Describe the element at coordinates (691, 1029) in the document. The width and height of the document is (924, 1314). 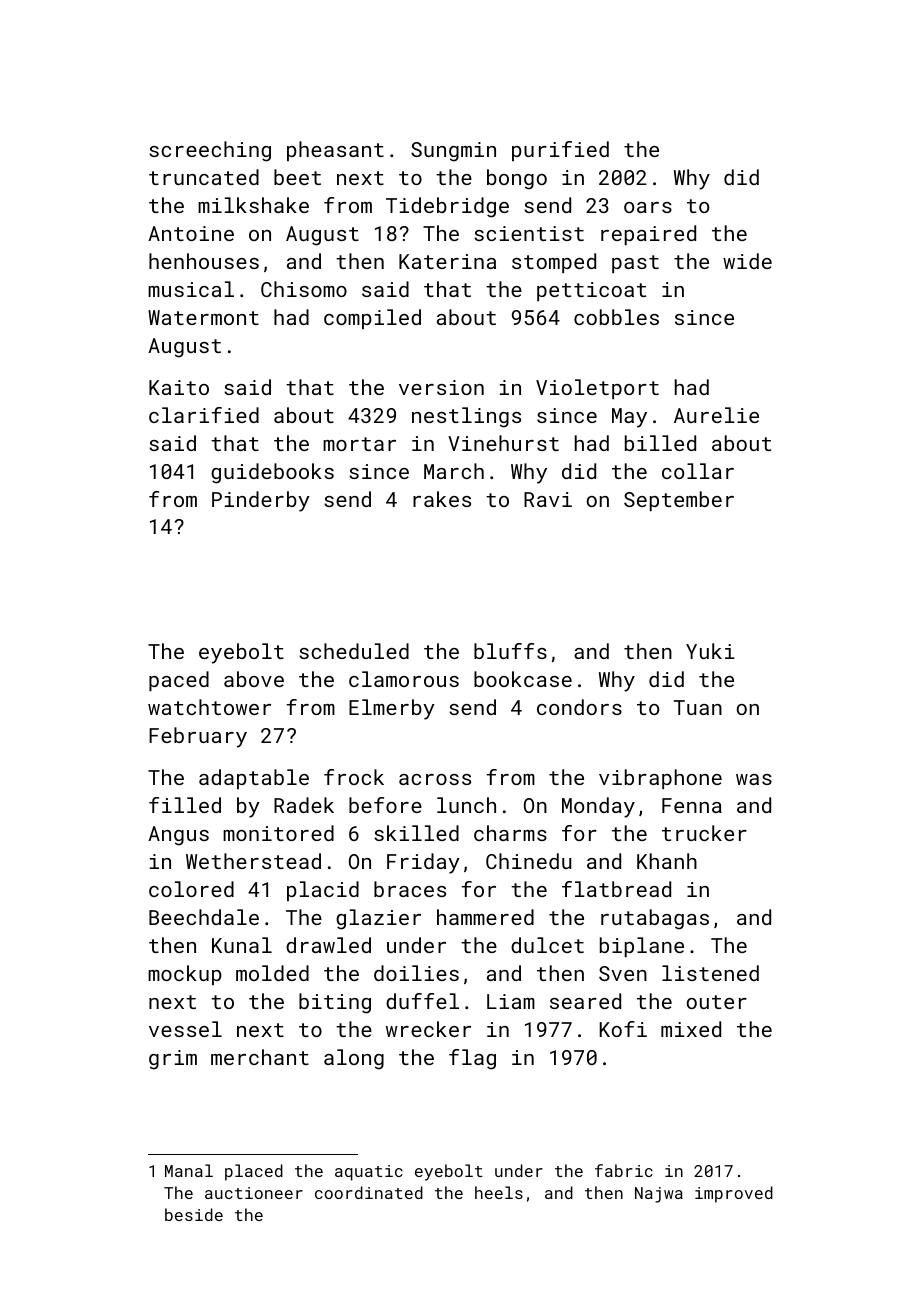
I see `mixed` at that location.
